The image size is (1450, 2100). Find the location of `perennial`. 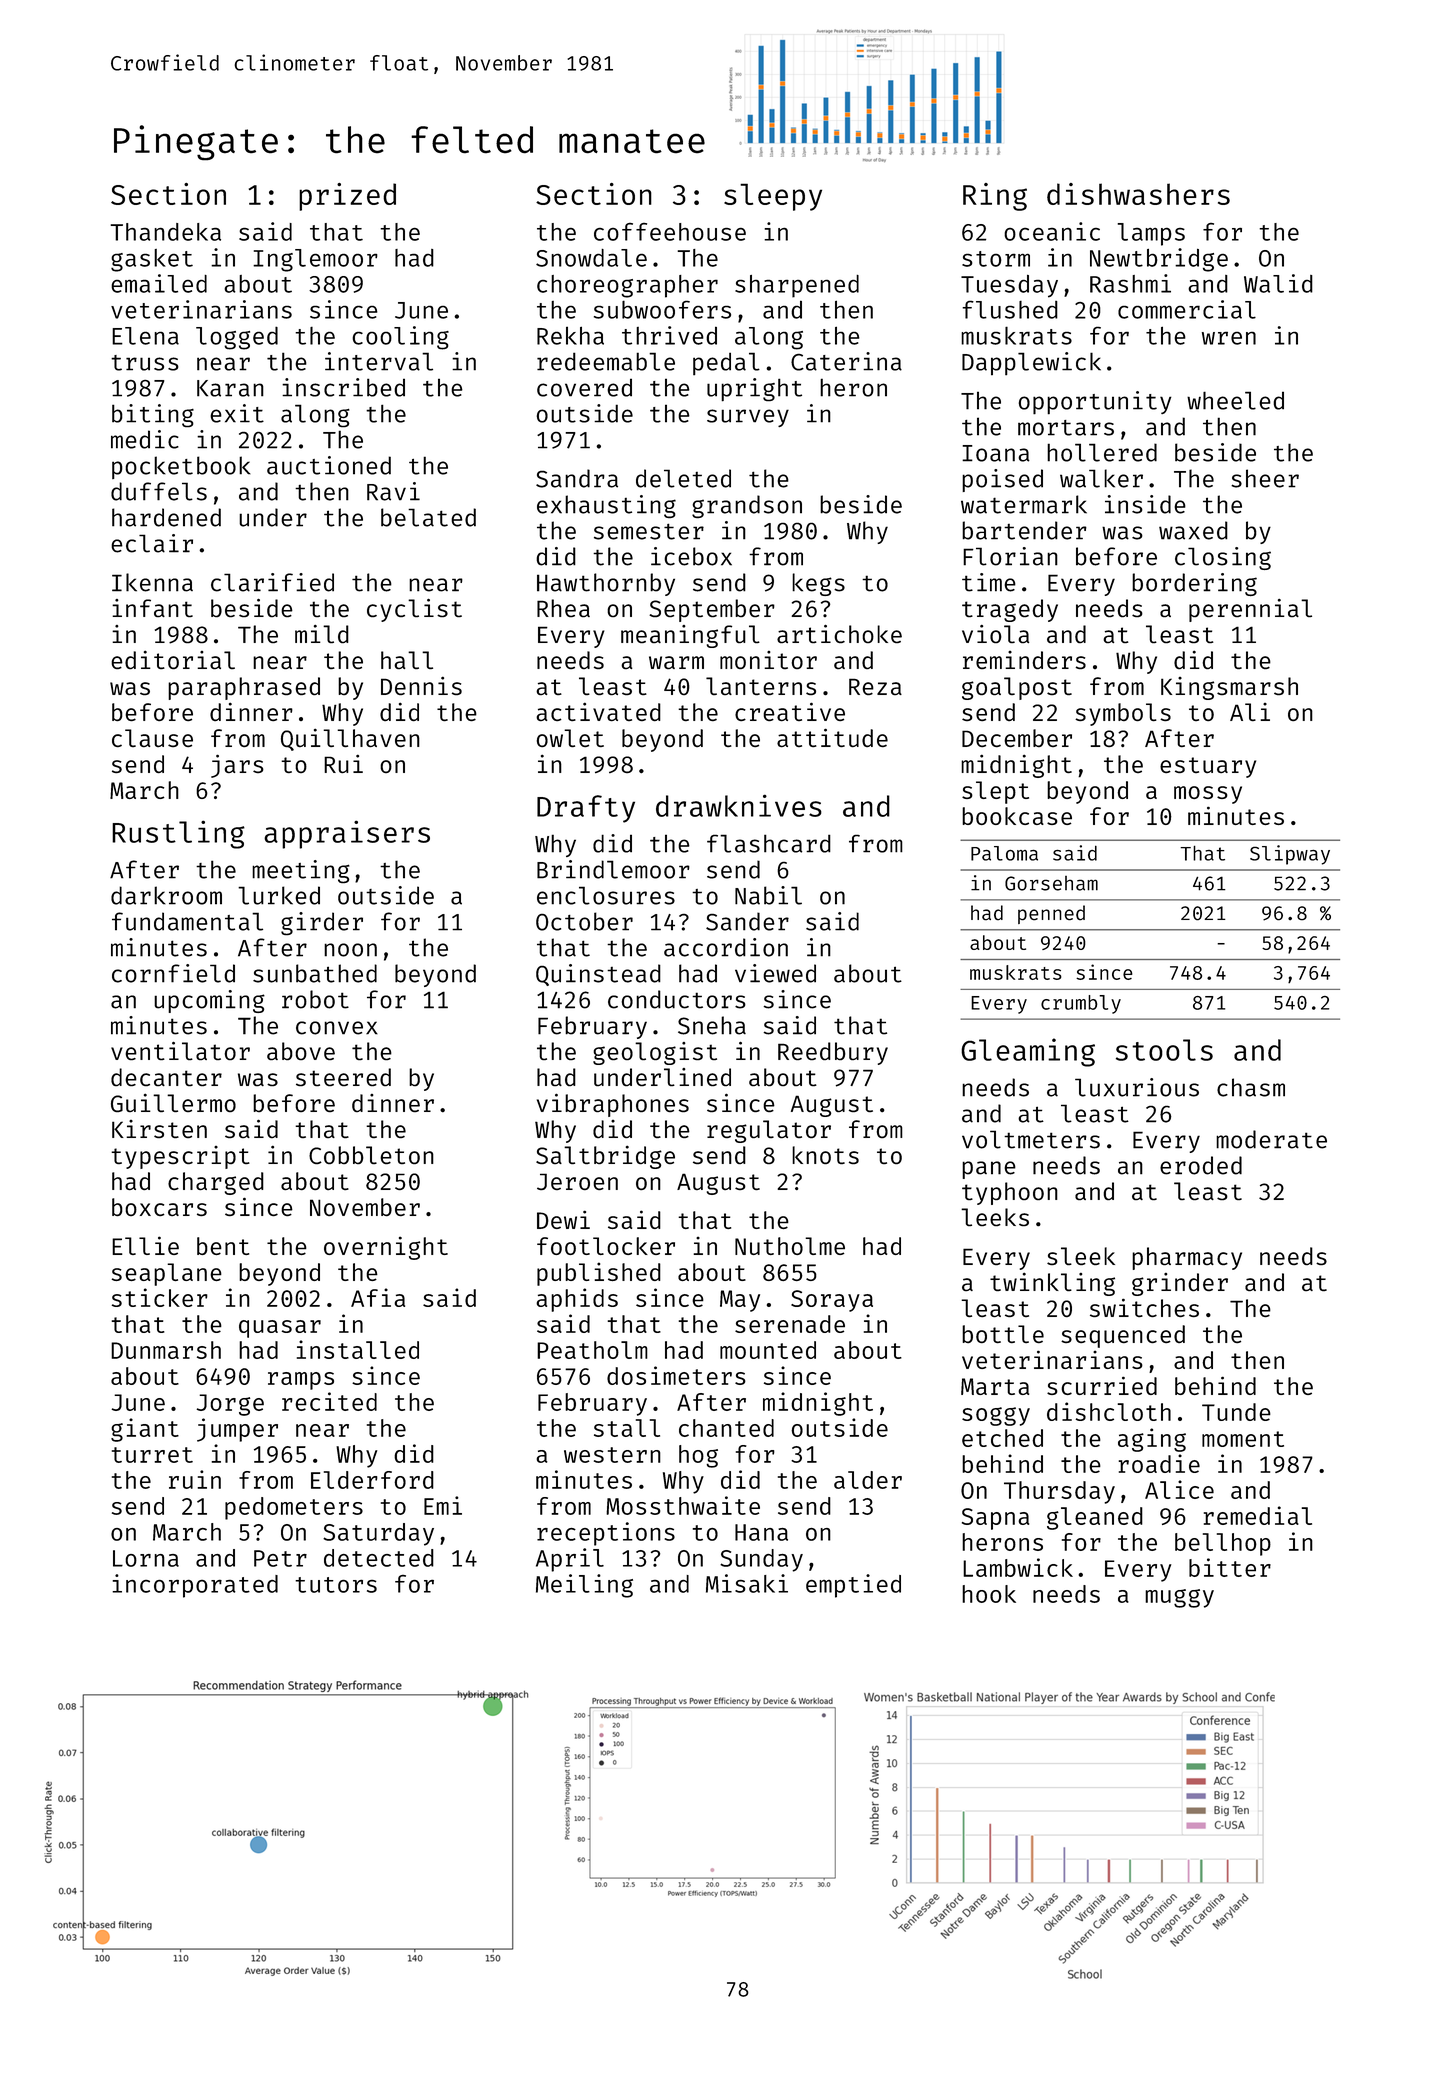

perennial is located at coordinates (1250, 610).
